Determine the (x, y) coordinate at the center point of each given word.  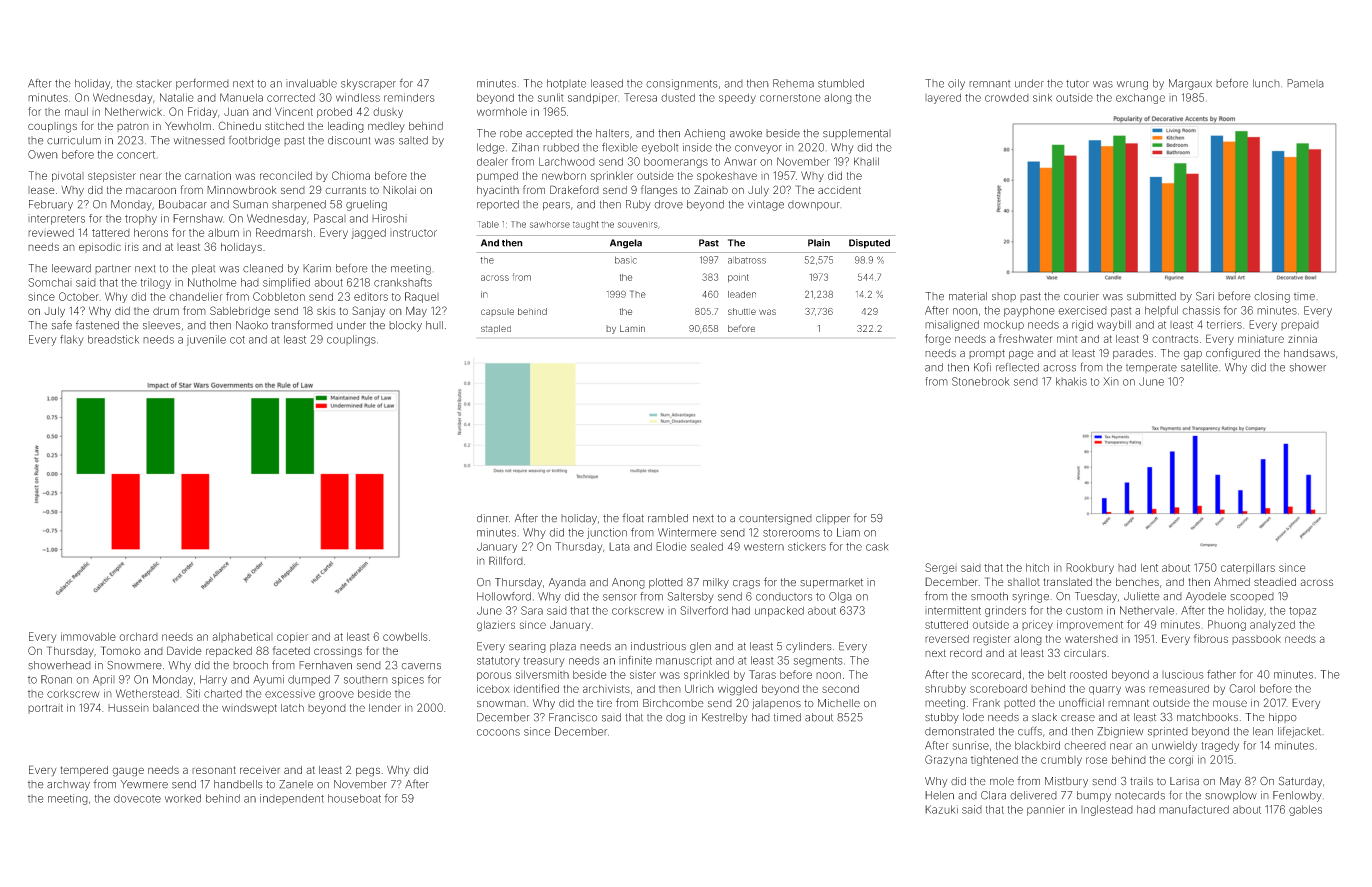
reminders (409, 97)
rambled (668, 518)
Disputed (869, 244)
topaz (1303, 612)
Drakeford (574, 189)
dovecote (137, 799)
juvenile (206, 340)
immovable (88, 636)
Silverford (704, 610)
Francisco (573, 717)
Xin (1111, 381)
